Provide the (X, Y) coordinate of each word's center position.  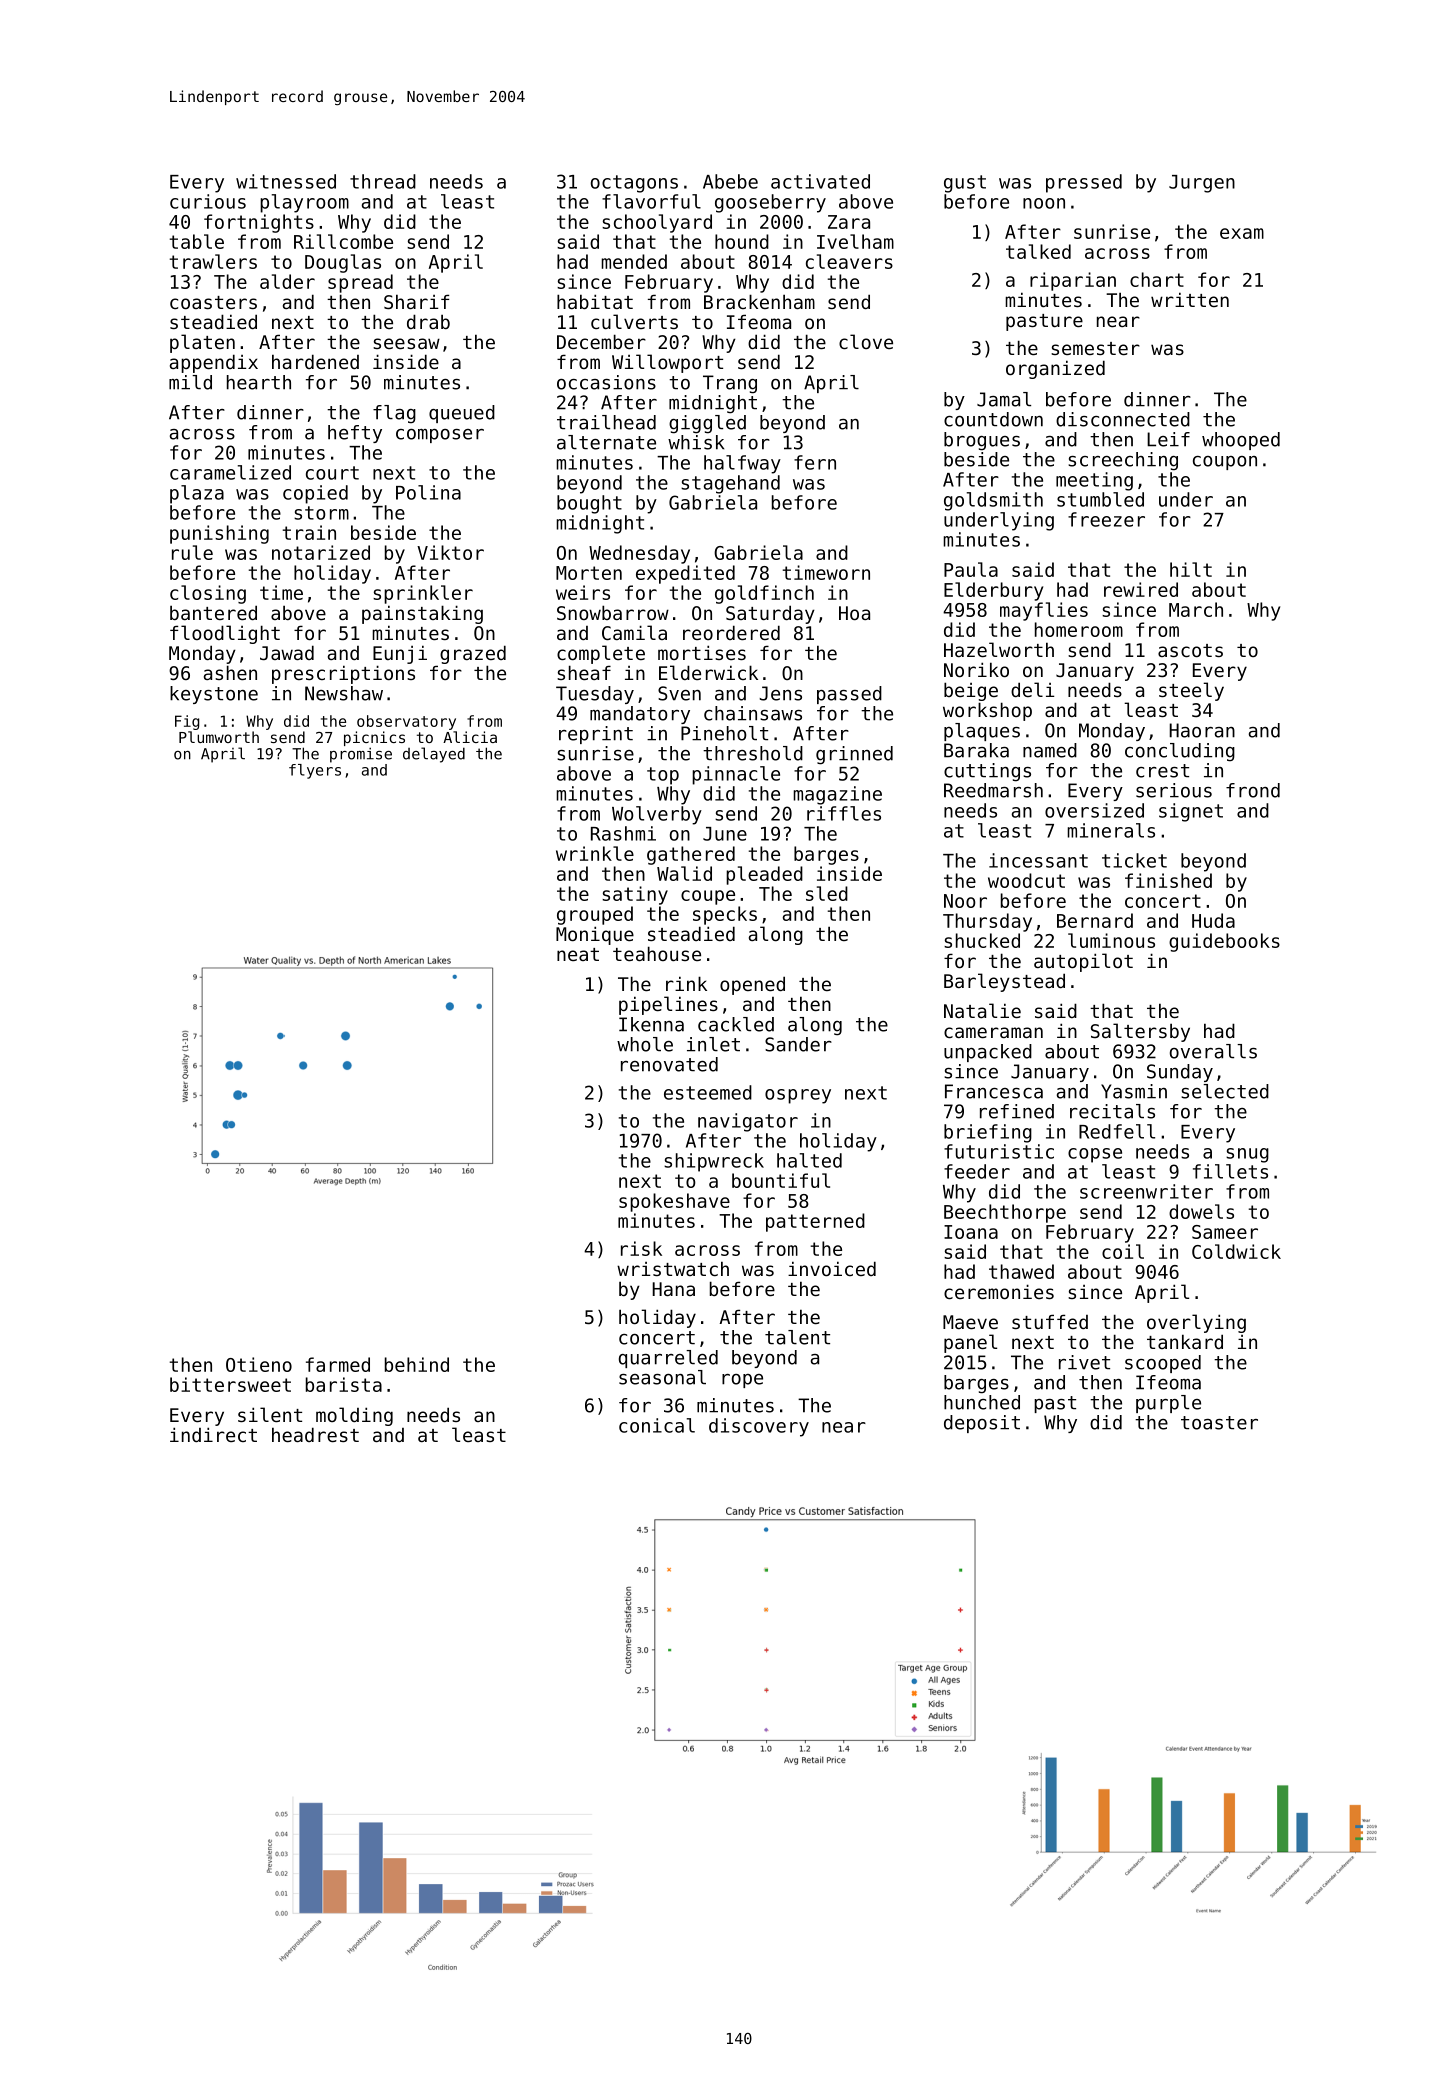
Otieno (259, 1364)
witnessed (286, 181)
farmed (338, 1364)
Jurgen (1202, 184)
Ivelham (855, 241)
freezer (1106, 519)
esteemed (708, 1092)
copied (315, 494)
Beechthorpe (1005, 1213)
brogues (982, 441)
